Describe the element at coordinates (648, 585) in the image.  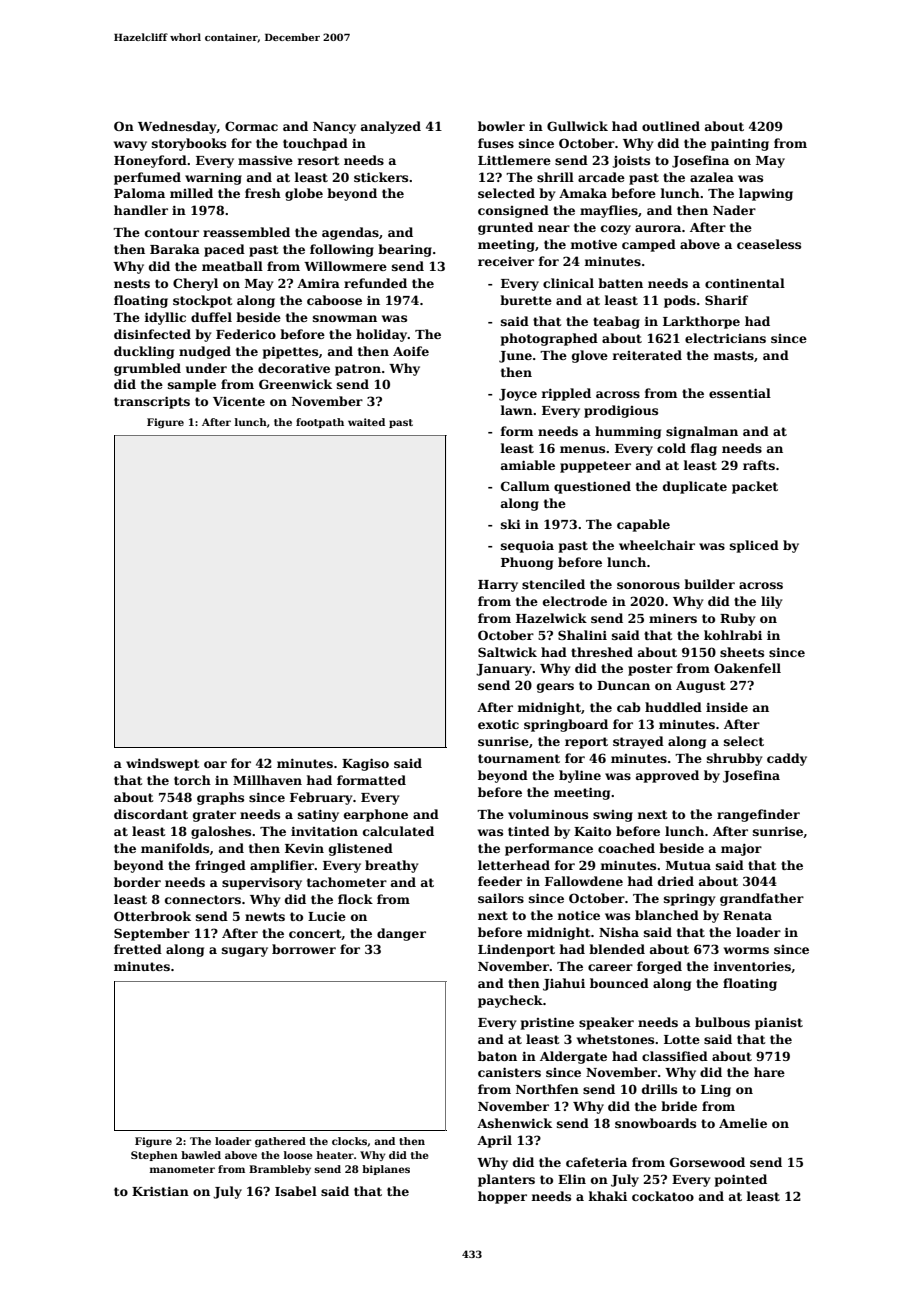
I see `sonorous` at that location.
